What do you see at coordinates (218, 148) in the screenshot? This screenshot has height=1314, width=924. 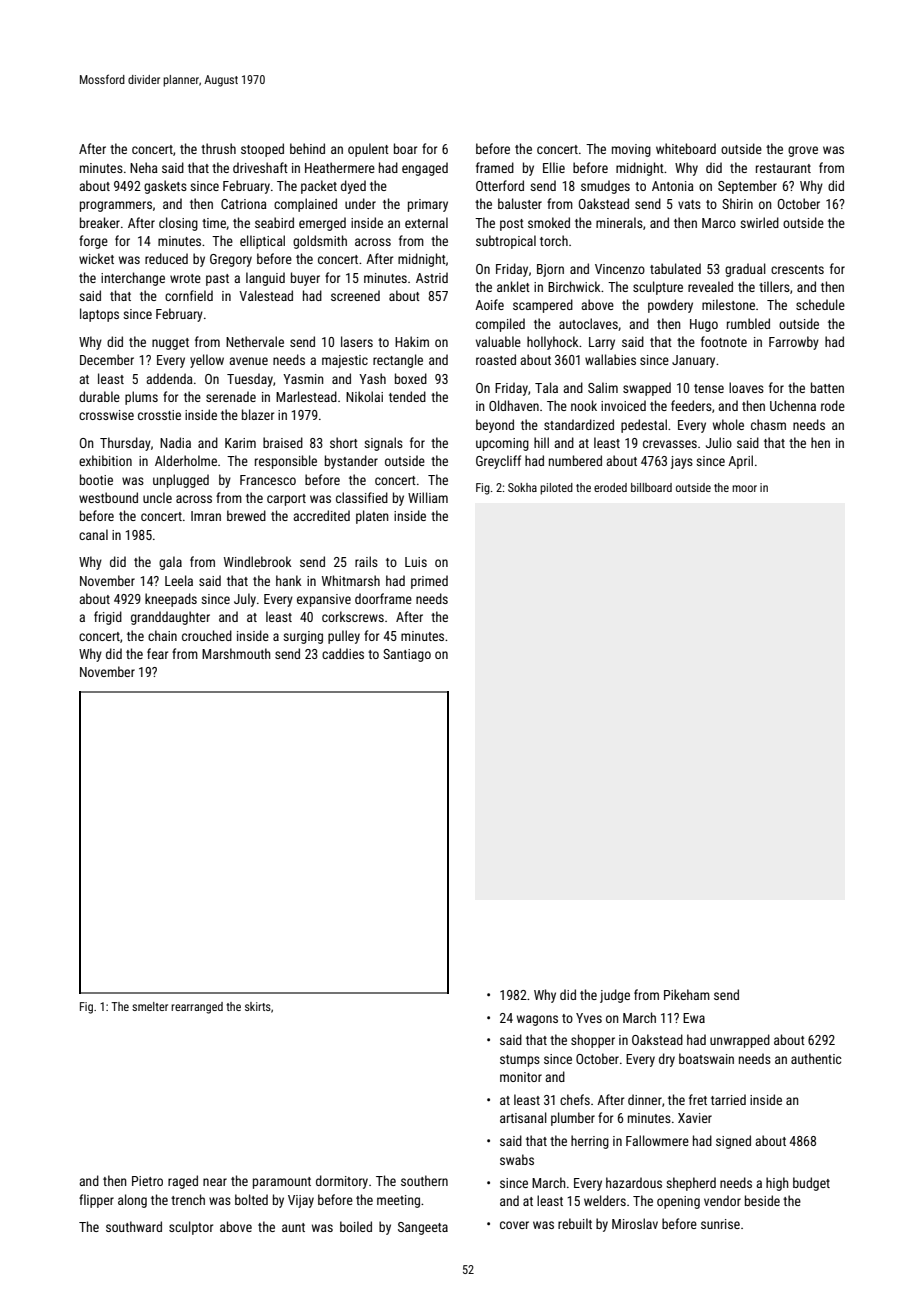 I see `thrush` at bounding box center [218, 148].
